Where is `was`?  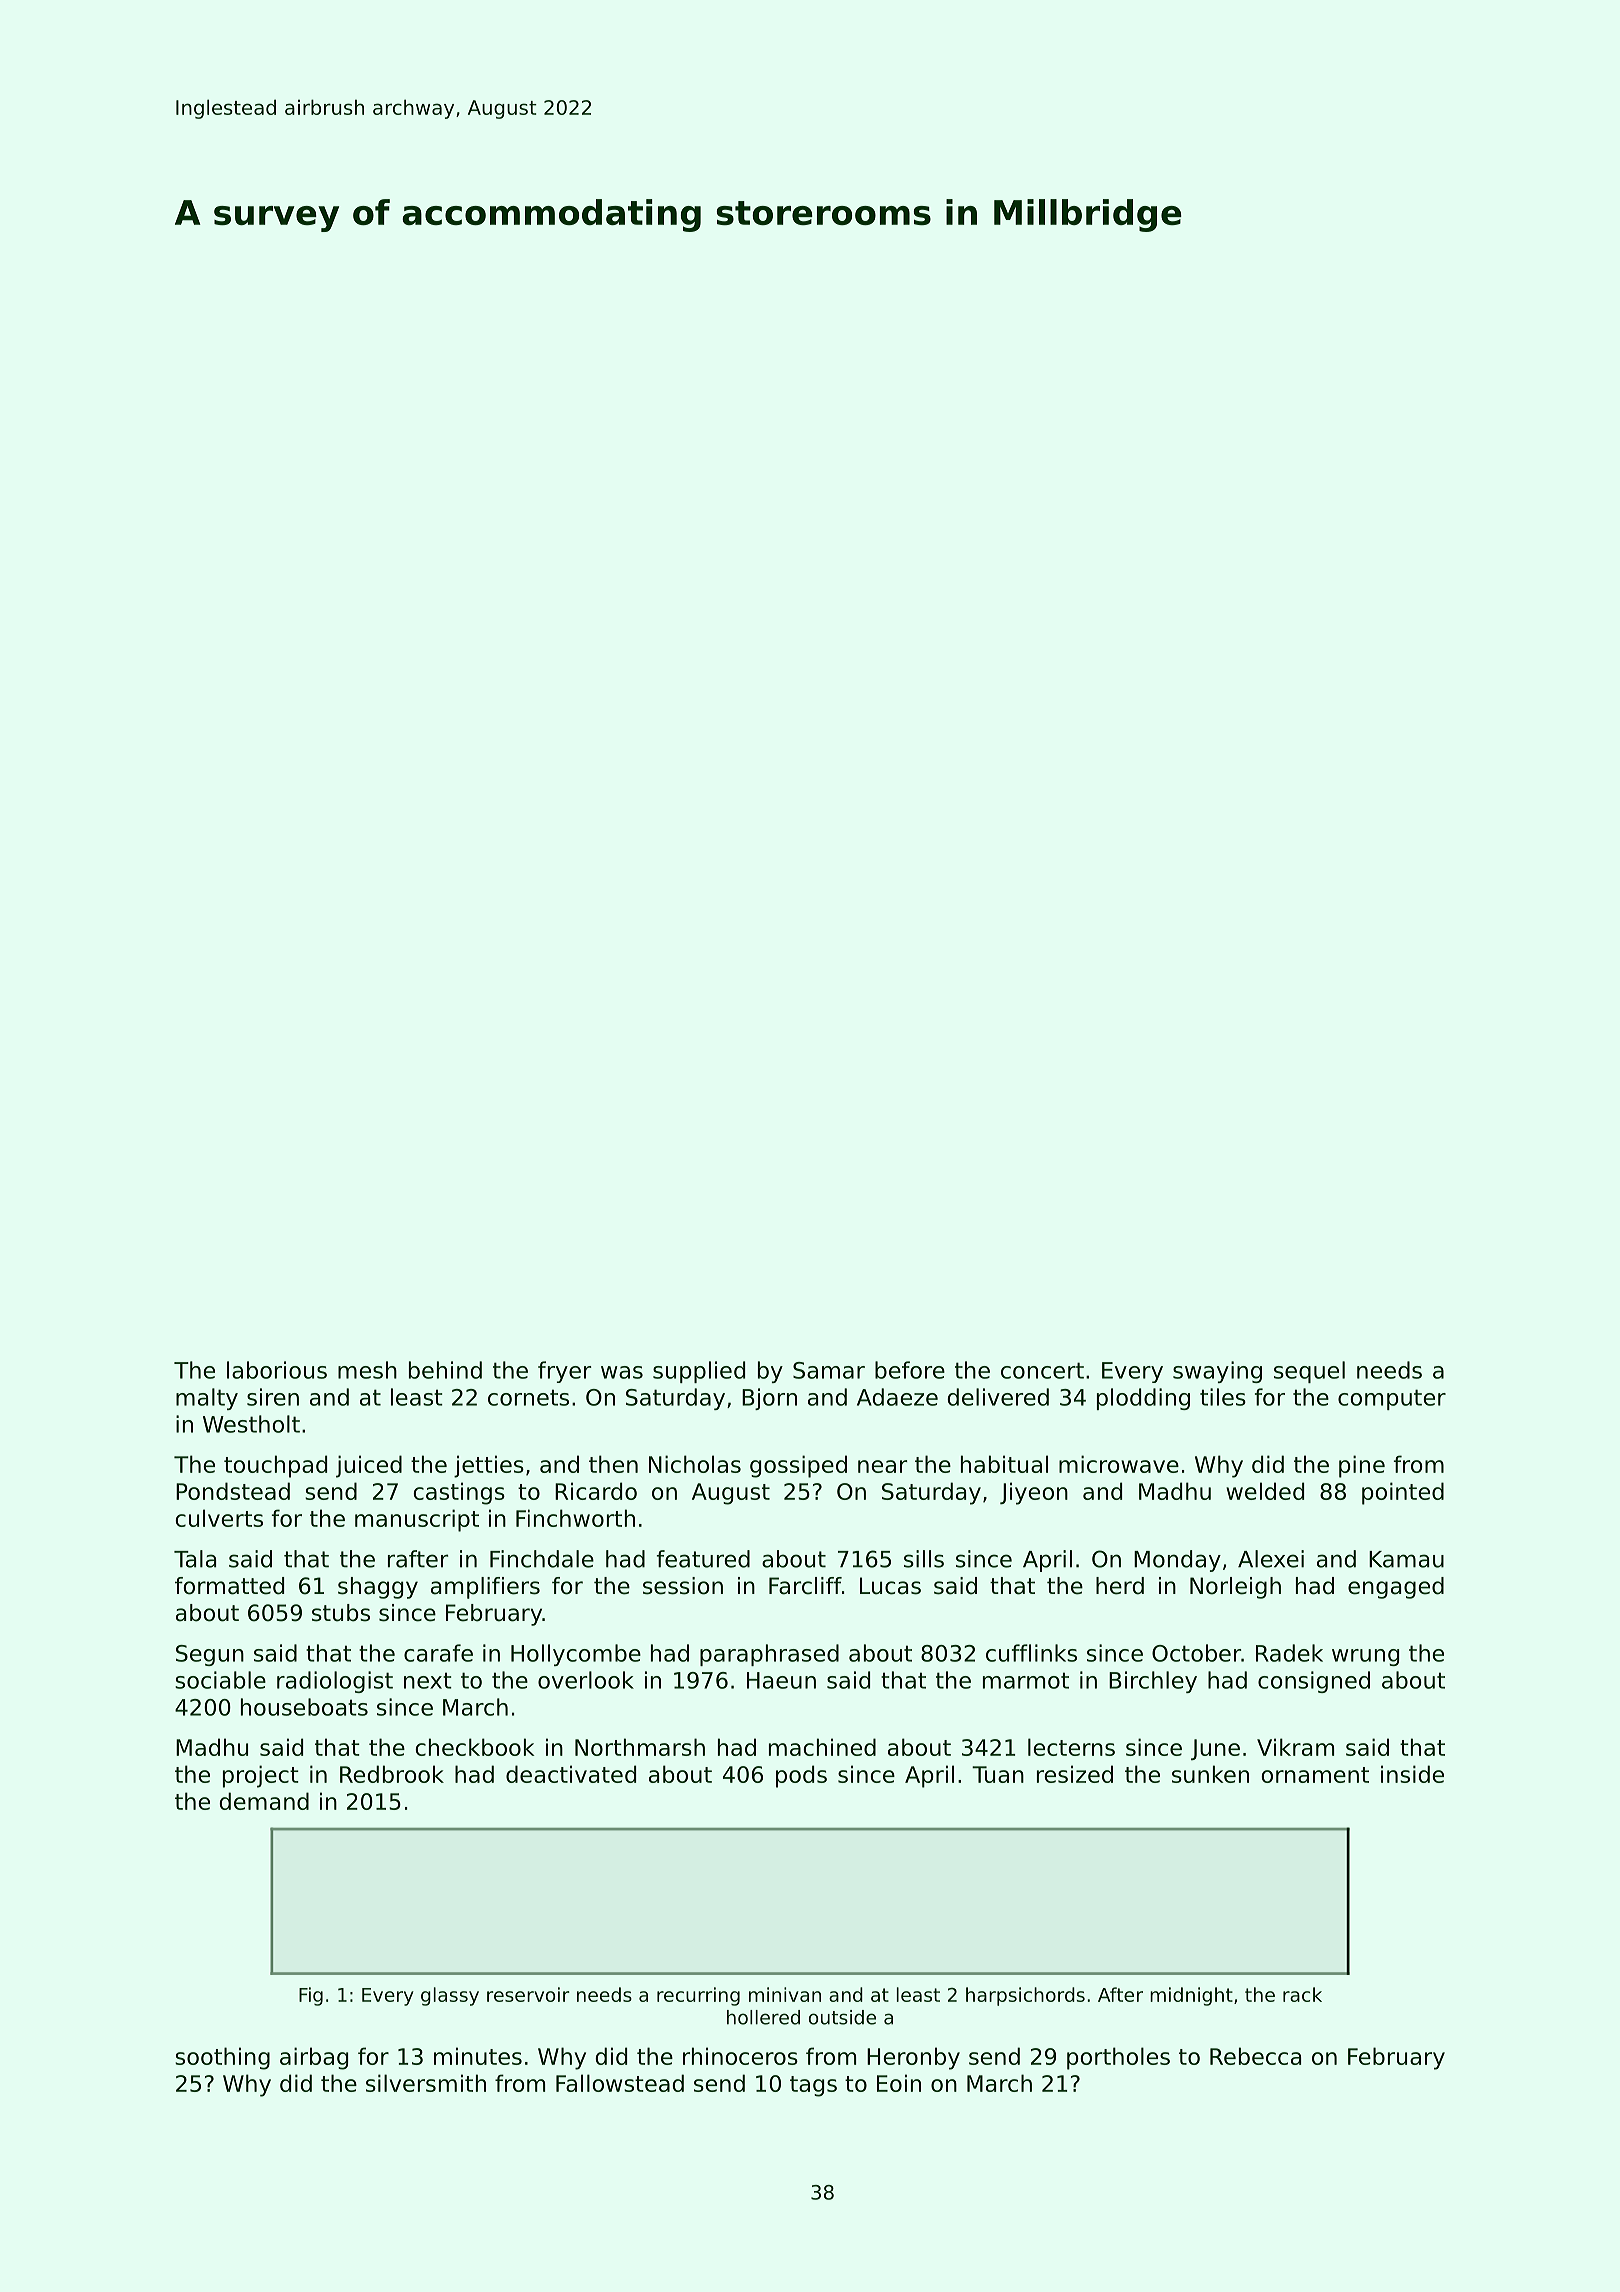 was is located at coordinates (622, 1372).
